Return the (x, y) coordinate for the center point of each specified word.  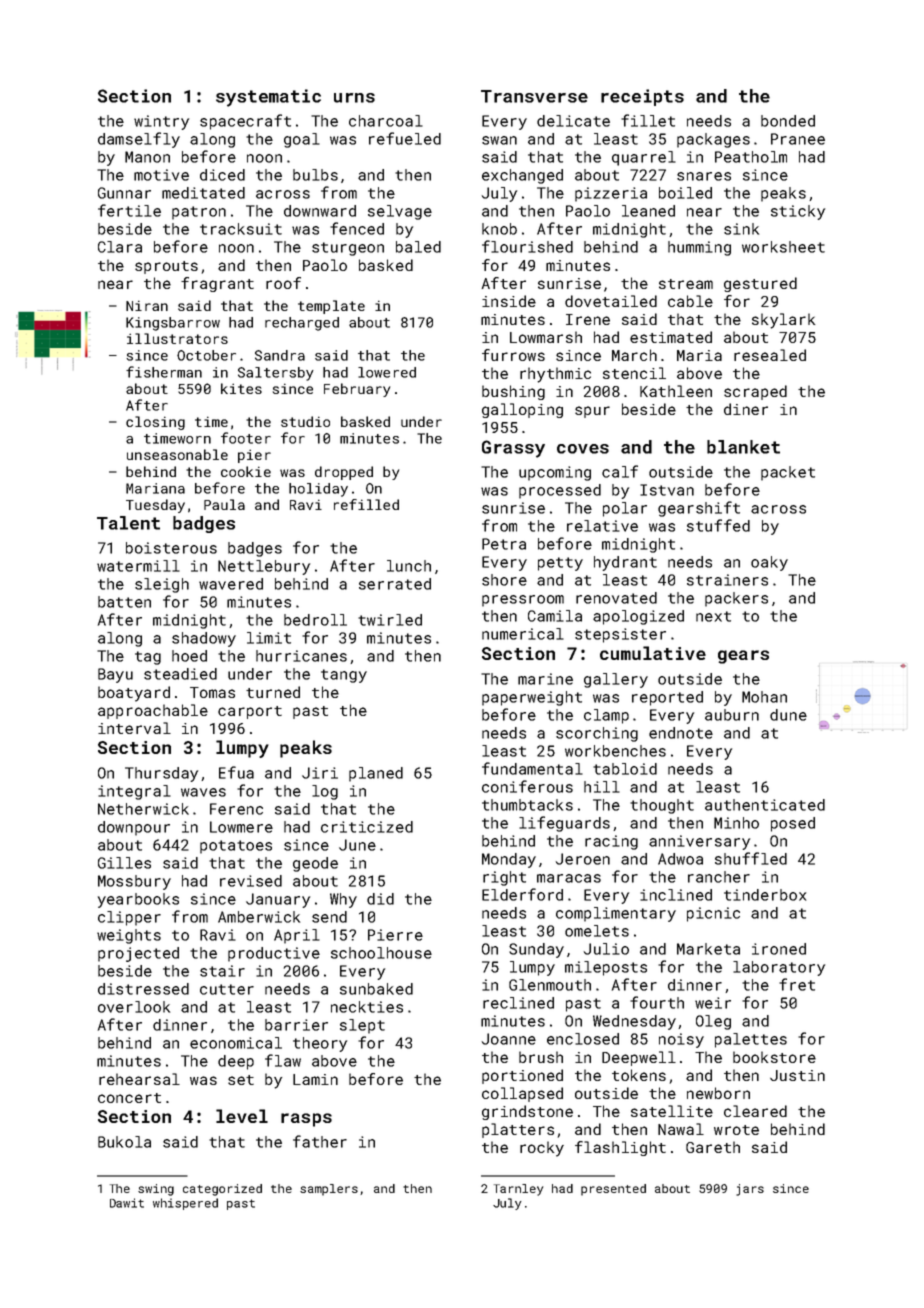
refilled (366, 504)
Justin (797, 1075)
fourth (657, 1002)
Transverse (534, 96)
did (380, 899)
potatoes (236, 847)
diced (222, 175)
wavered (231, 584)
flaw (283, 1060)
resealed (770, 355)
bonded (788, 121)
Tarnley (518, 1190)
